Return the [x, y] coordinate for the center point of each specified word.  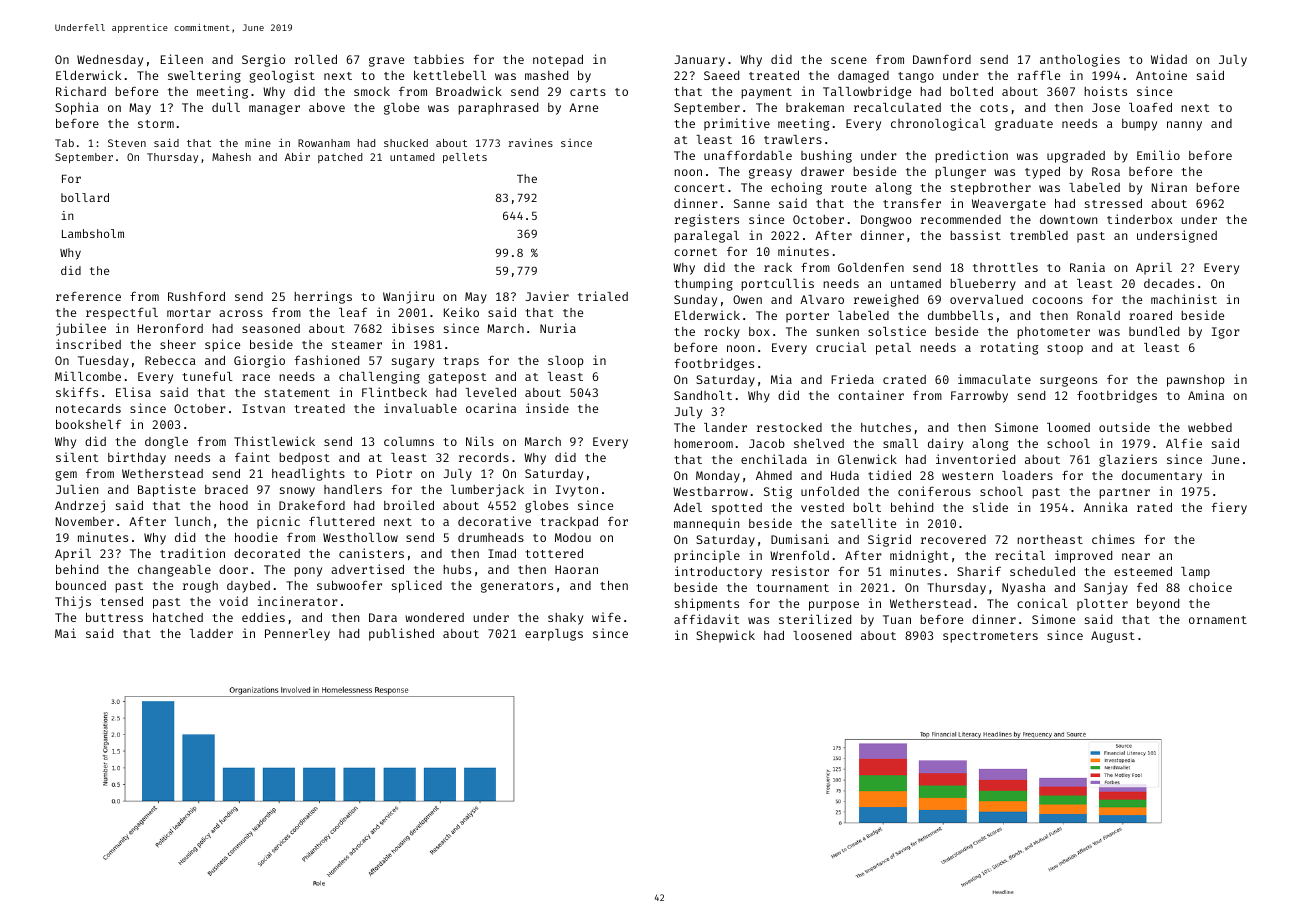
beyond [1158, 605]
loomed [1068, 427]
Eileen [182, 59]
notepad [558, 61]
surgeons [1068, 382]
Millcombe [88, 376]
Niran [1169, 187]
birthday [137, 458]
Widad [1169, 59]
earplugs [554, 635]
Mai [65, 633]
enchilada [774, 459]
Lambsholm [93, 233]
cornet [695, 252]
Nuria [558, 328]
